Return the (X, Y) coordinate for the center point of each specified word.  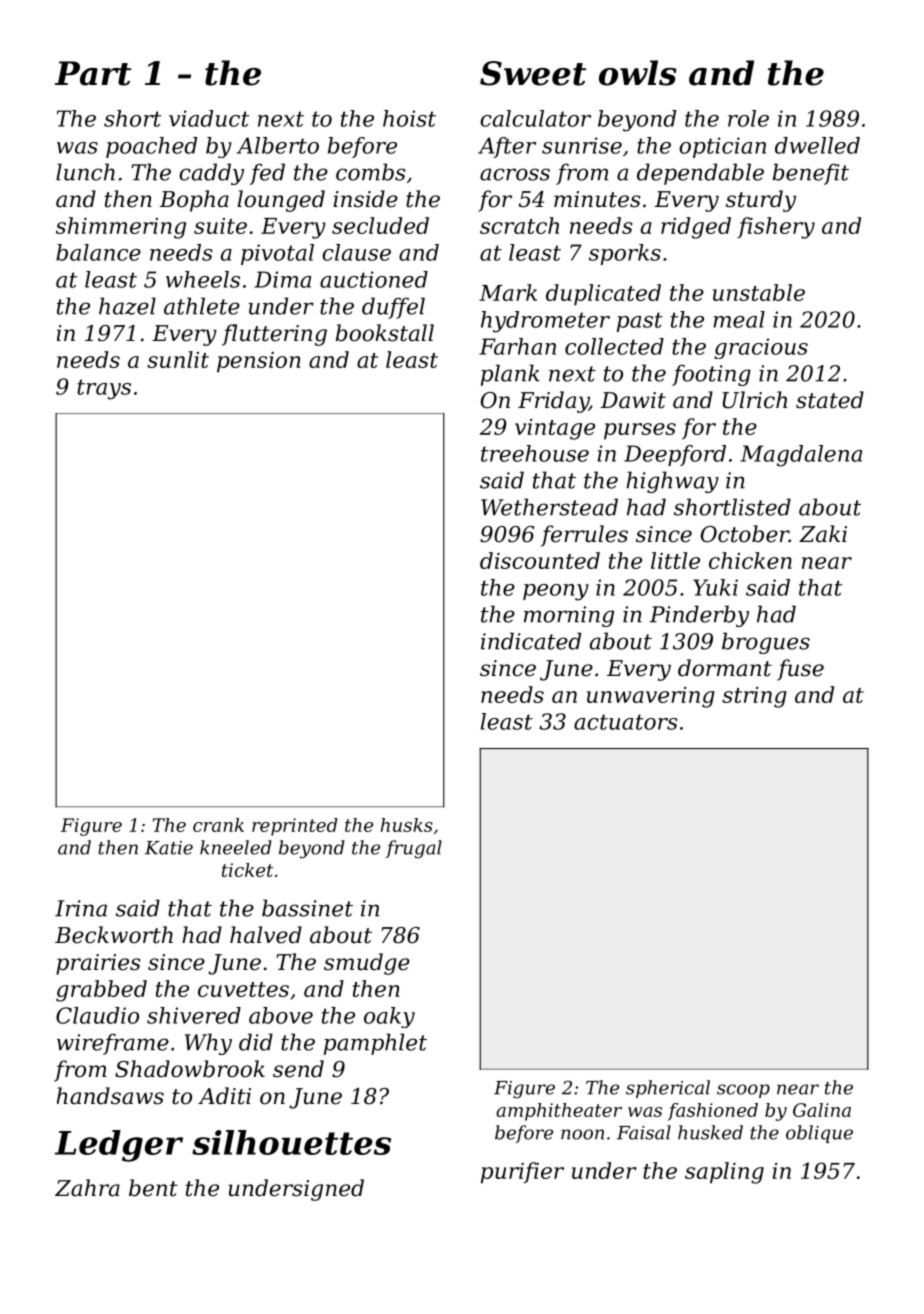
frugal (413, 849)
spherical (668, 1089)
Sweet (533, 73)
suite (220, 226)
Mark (508, 292)
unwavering (651, 697)
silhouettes (291, 1142)
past (640, 322)
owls (638, 73)
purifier (522, 1173)
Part (93, 73)
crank (218, 825)
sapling (724, 1173)
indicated (531, 641)
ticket (247, 870)
